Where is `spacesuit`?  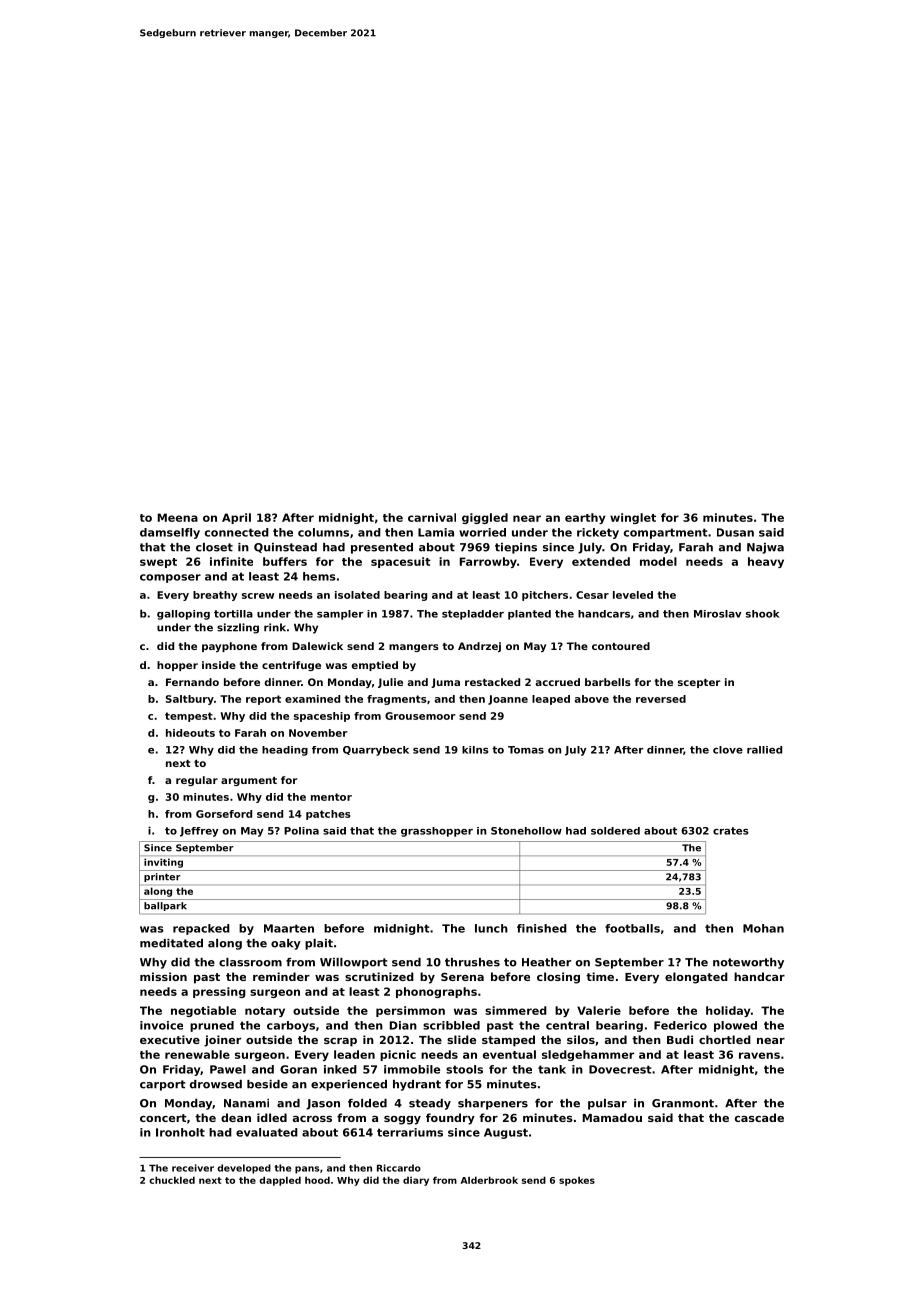
spacesuit is located at coordinates (401, 562).
